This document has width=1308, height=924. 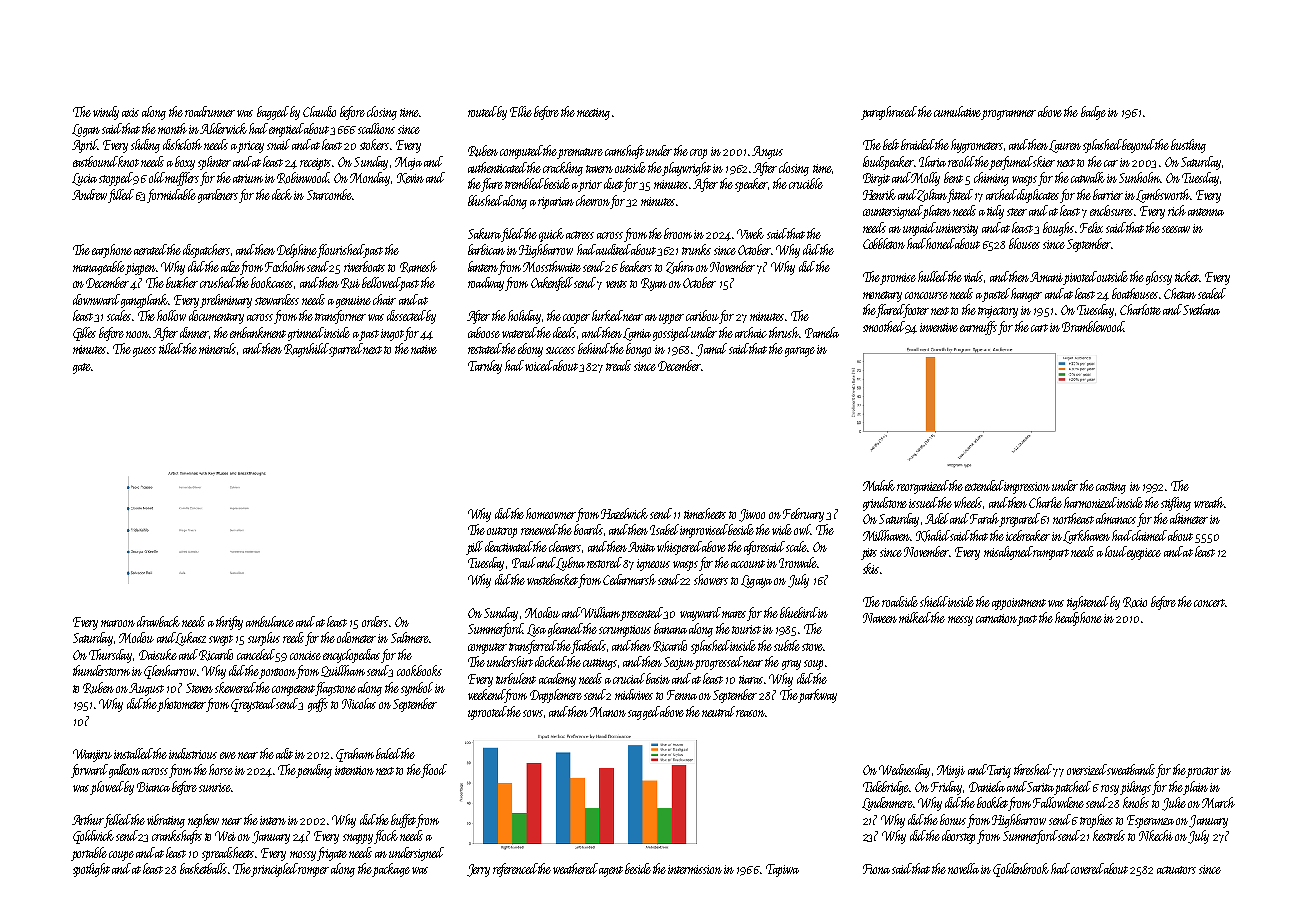 I want to click on homeowner, so click(x=551, y=513).
